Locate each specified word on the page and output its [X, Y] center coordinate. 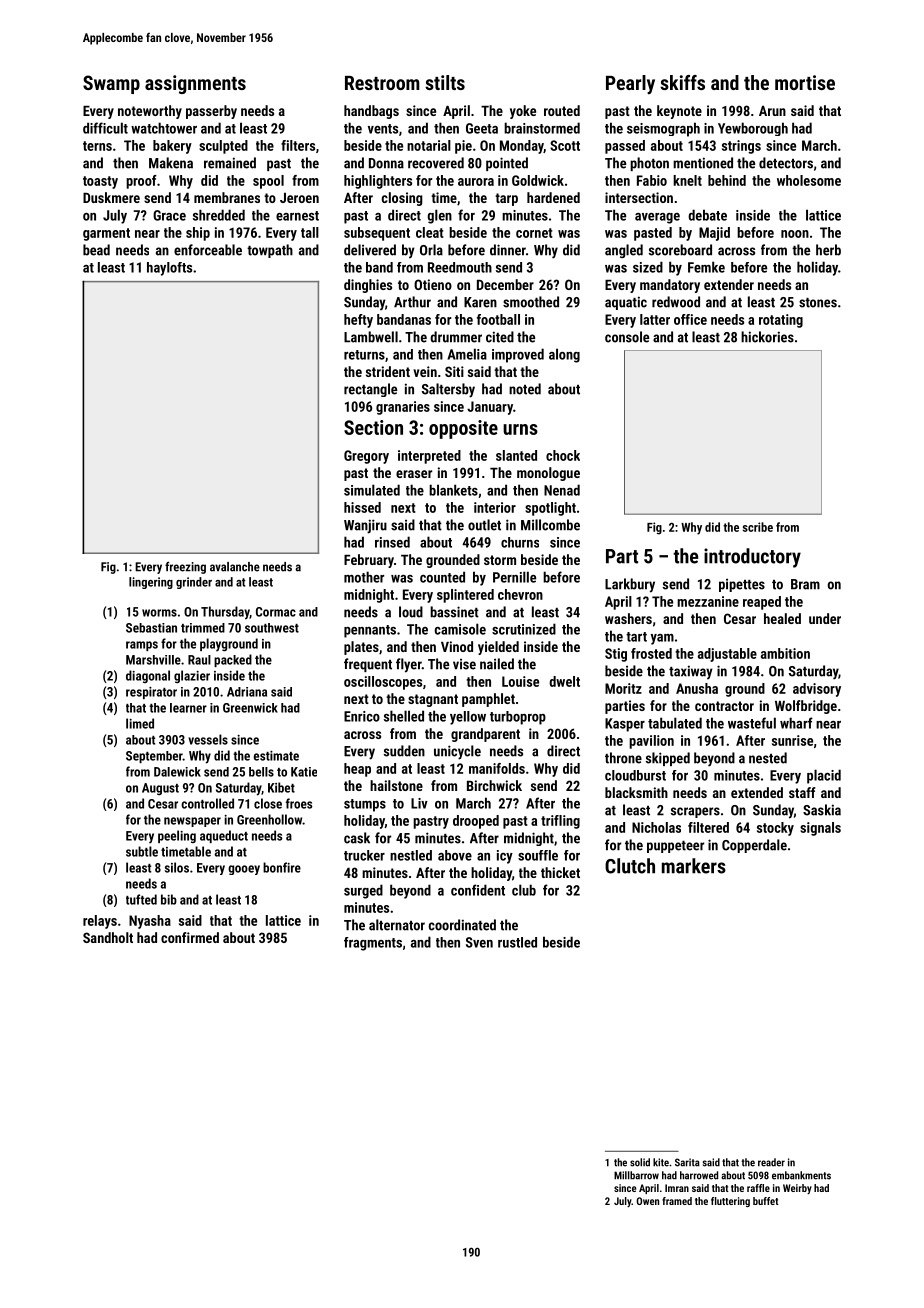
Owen [647, 1201]
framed [677, 1201]
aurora [476, 182]
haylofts [169, 269]
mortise [805, 82]
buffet [766, 1201]
